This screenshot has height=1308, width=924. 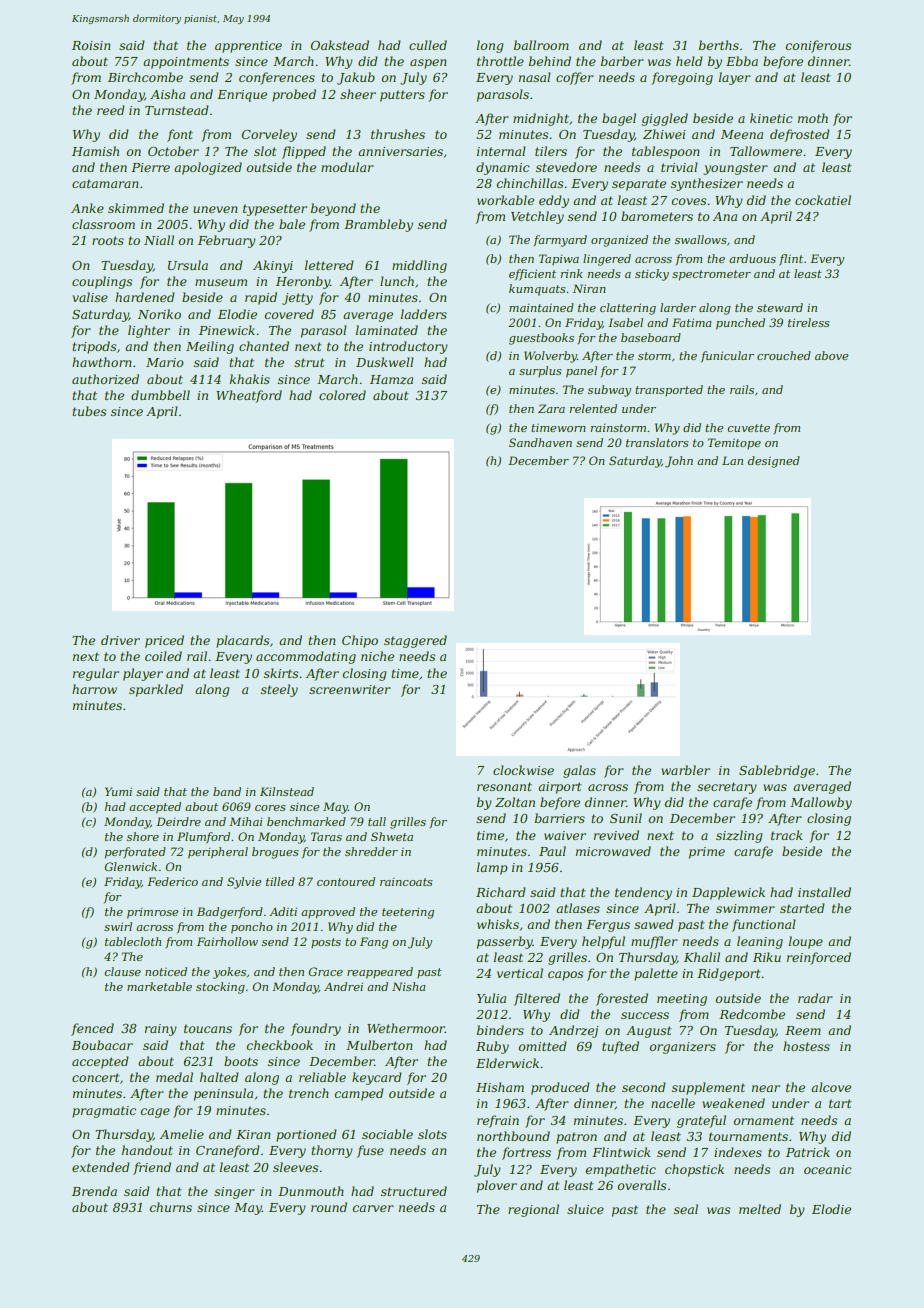 I want to click on transported, so click(x=669, y=390).
